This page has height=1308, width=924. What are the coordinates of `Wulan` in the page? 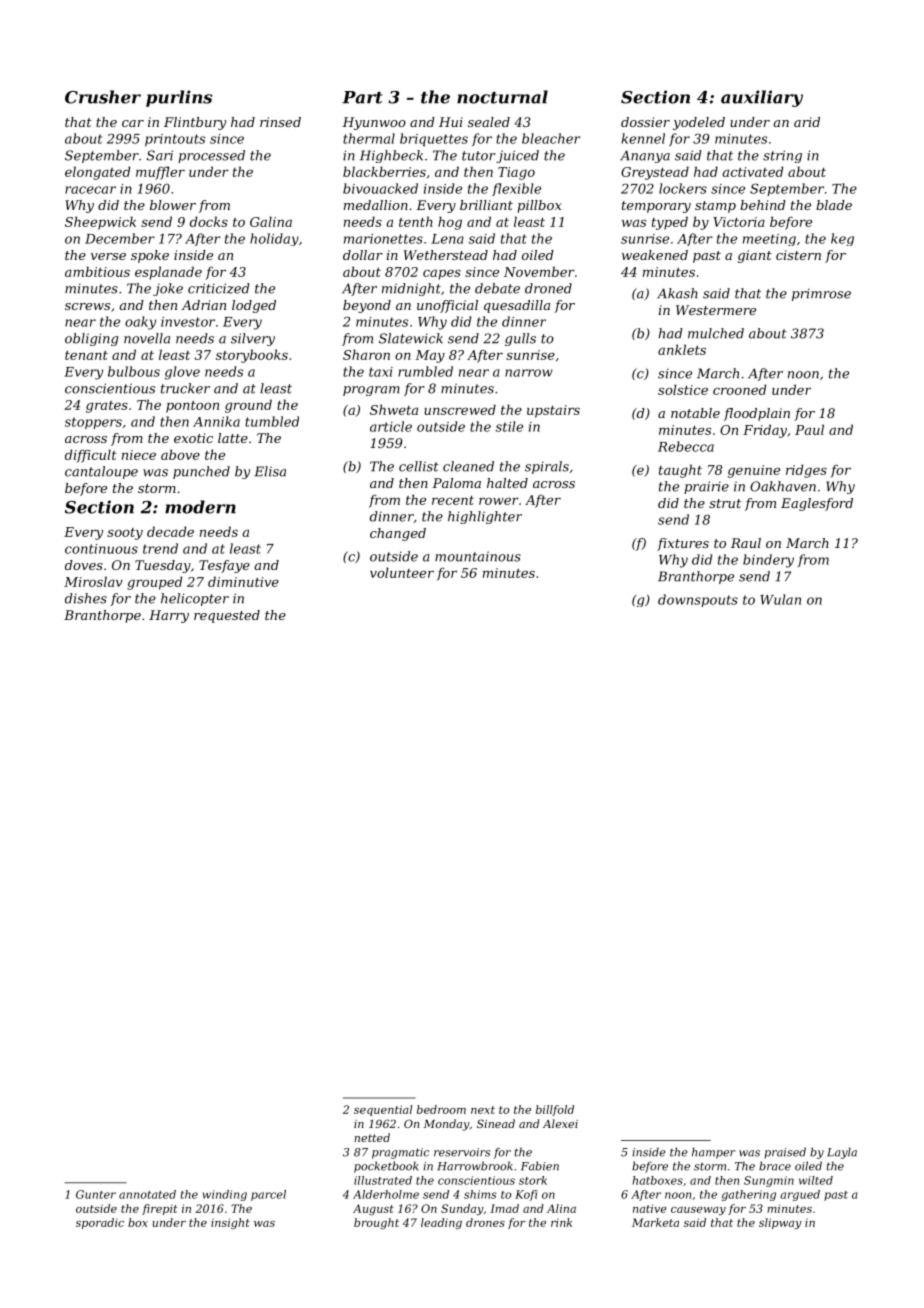 It's located at (780, 599).
